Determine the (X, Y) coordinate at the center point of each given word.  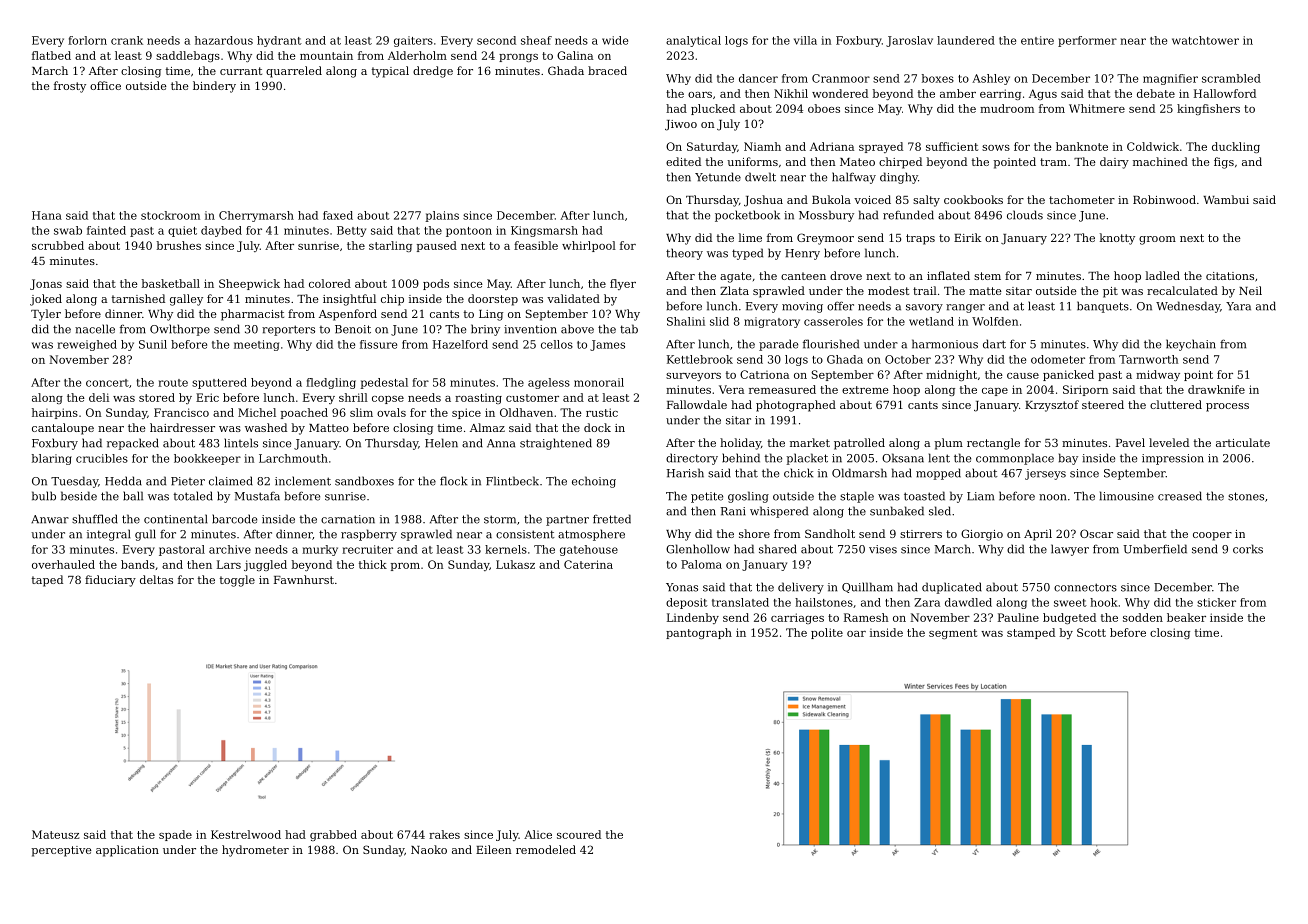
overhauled (63, 564)
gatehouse (589, 550)
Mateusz (55, 834)
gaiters (413, 41)
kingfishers (1208, 109)
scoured (579, 834)
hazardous (224, 40)
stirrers (921, 534)
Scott (1091, 632)
